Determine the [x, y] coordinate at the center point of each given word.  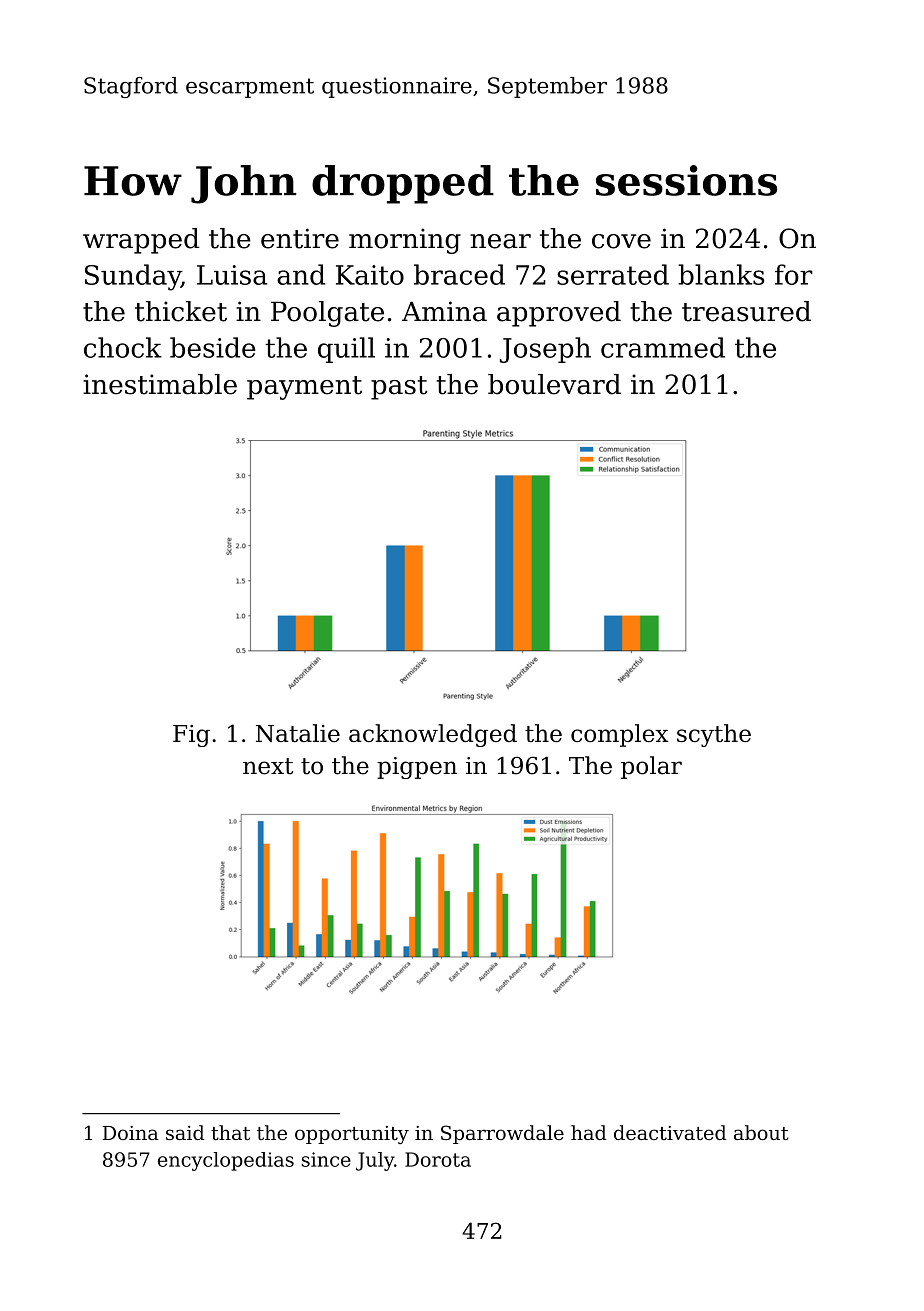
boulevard [554, 384]
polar [651, 767]
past [399, 388]
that [230, 1132]
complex [619, 735]
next [268, 766]
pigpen [417, 768]
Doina [130, 1133]
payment [304, 388]
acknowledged [433, 735]
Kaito [370, 275]
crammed [663, 347]
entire [300, 238]
